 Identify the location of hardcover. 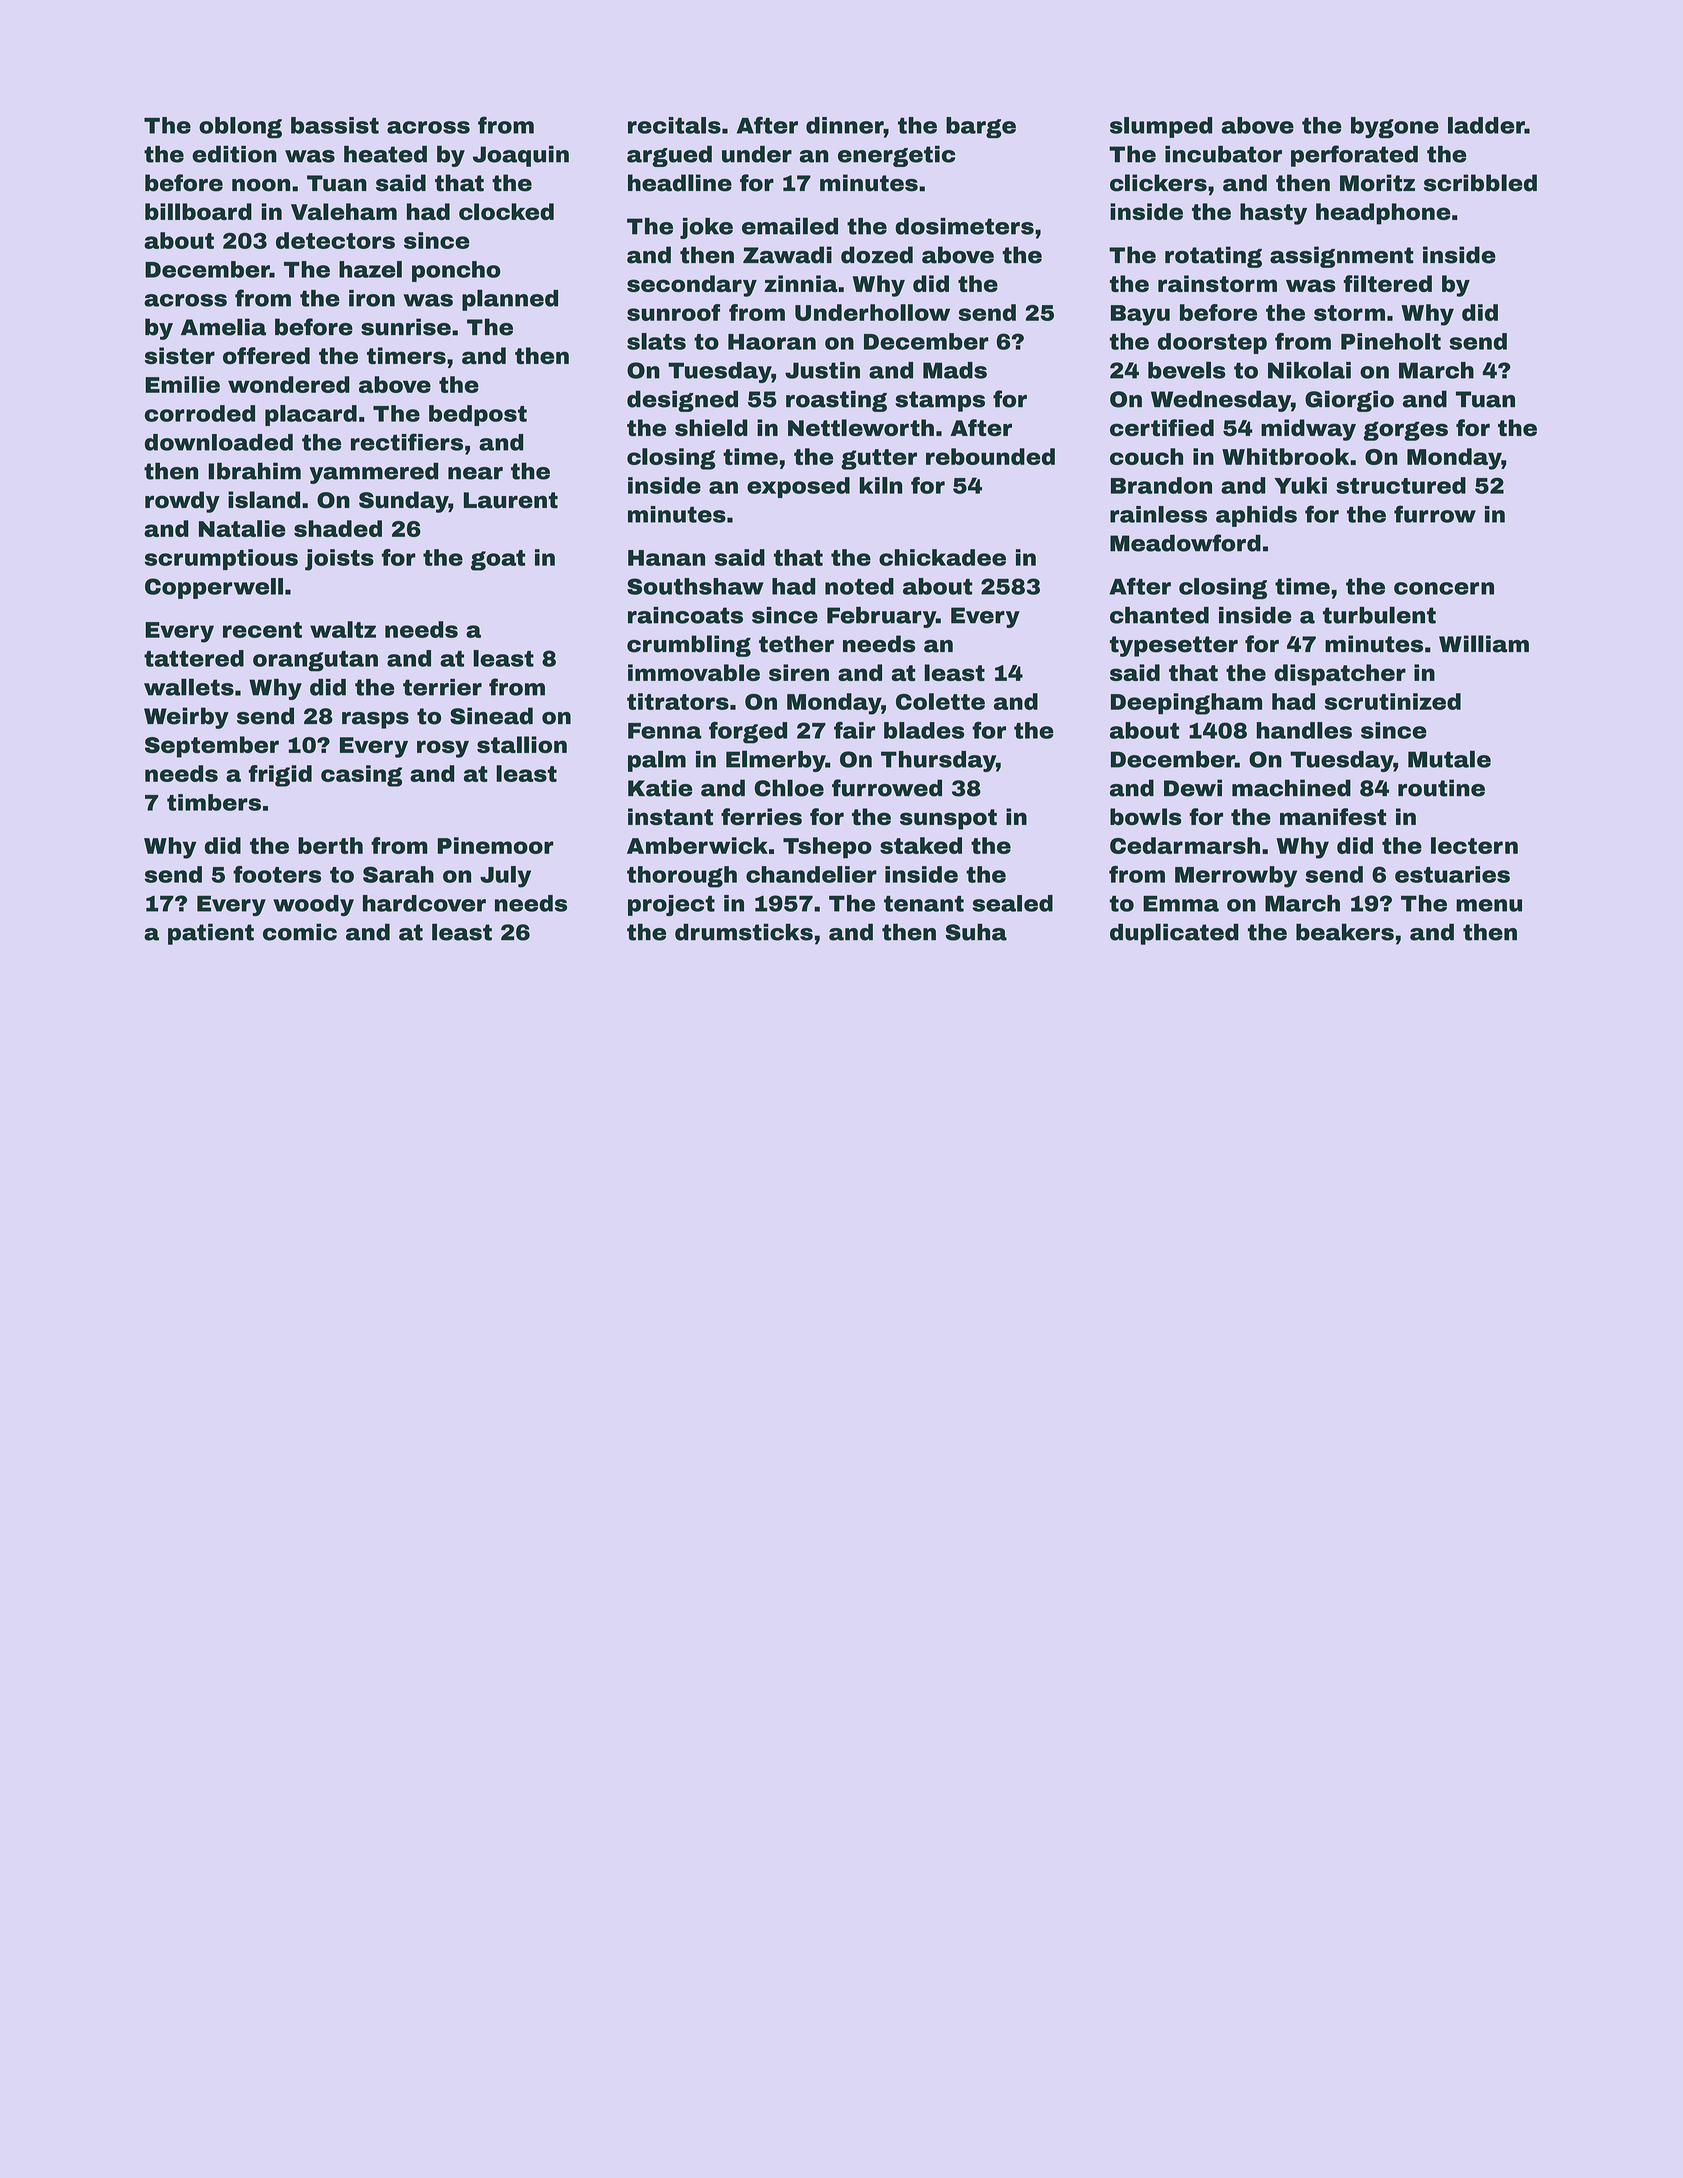
(424, 903).
